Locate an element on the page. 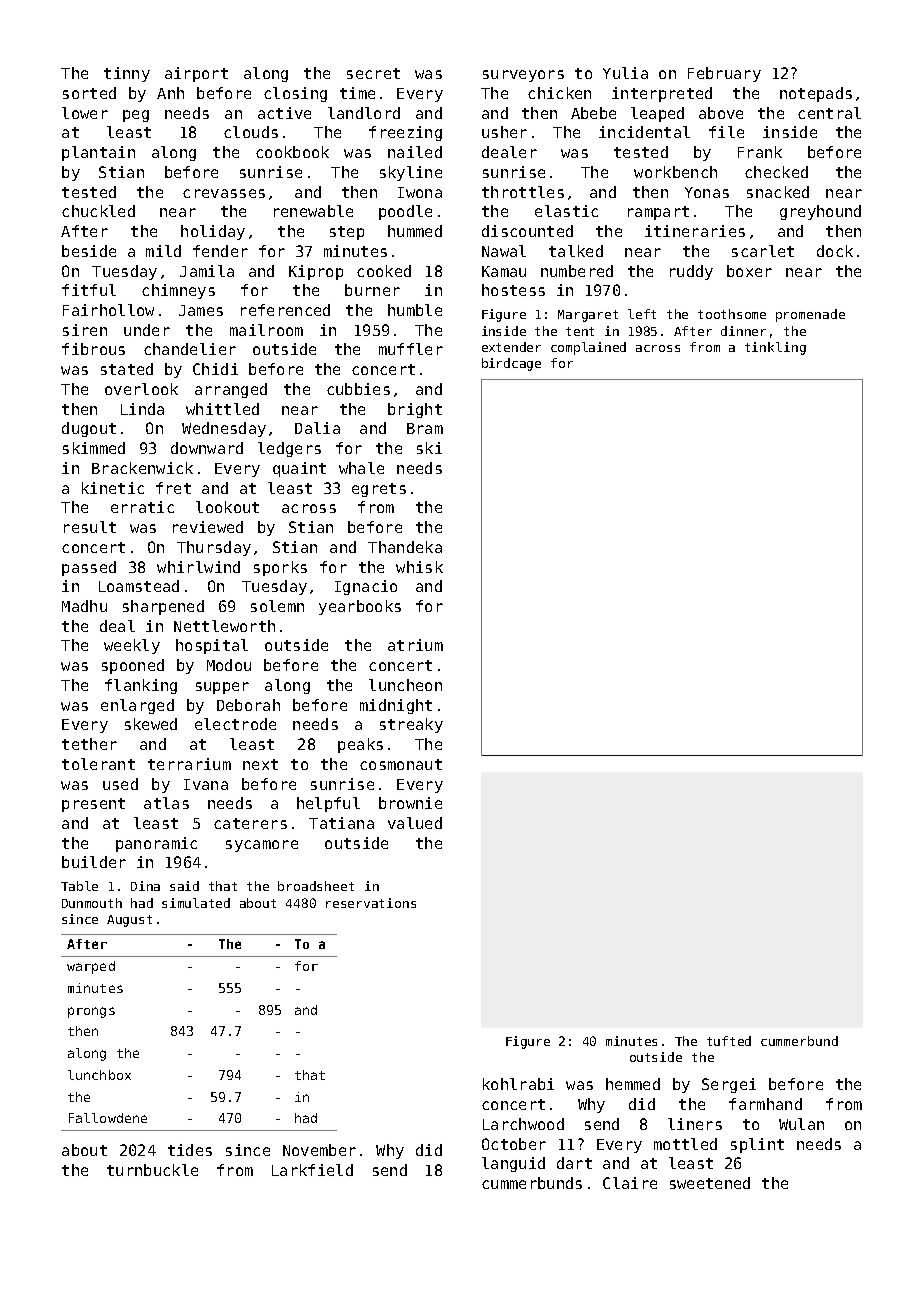  Tatiana is located at coordinates (341, 823).
